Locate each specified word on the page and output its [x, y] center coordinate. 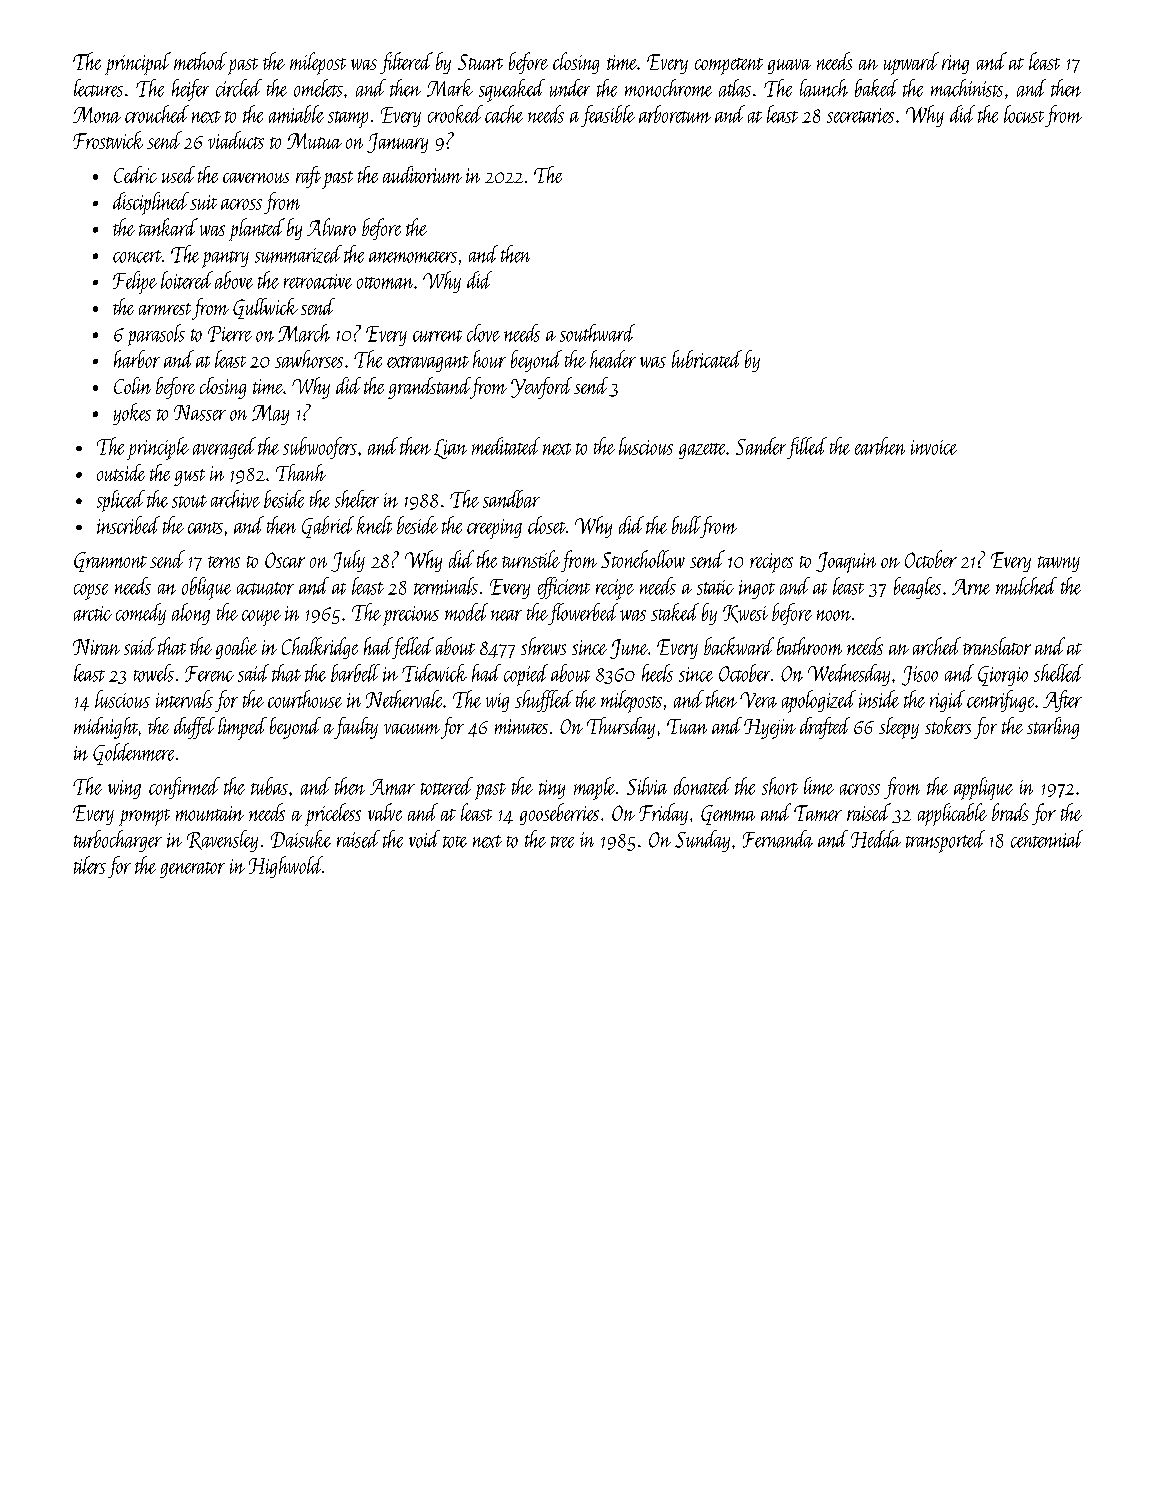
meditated [506, 446]
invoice [934, 447]
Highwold [286, 867]
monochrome [668, 88]
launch [824, 88]
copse [91, 592]
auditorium [422, 174]
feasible [608, 116]
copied [526, 675]
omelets [318, 88]
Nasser [200, 413]
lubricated [707, 359]
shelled [1058, 673]
